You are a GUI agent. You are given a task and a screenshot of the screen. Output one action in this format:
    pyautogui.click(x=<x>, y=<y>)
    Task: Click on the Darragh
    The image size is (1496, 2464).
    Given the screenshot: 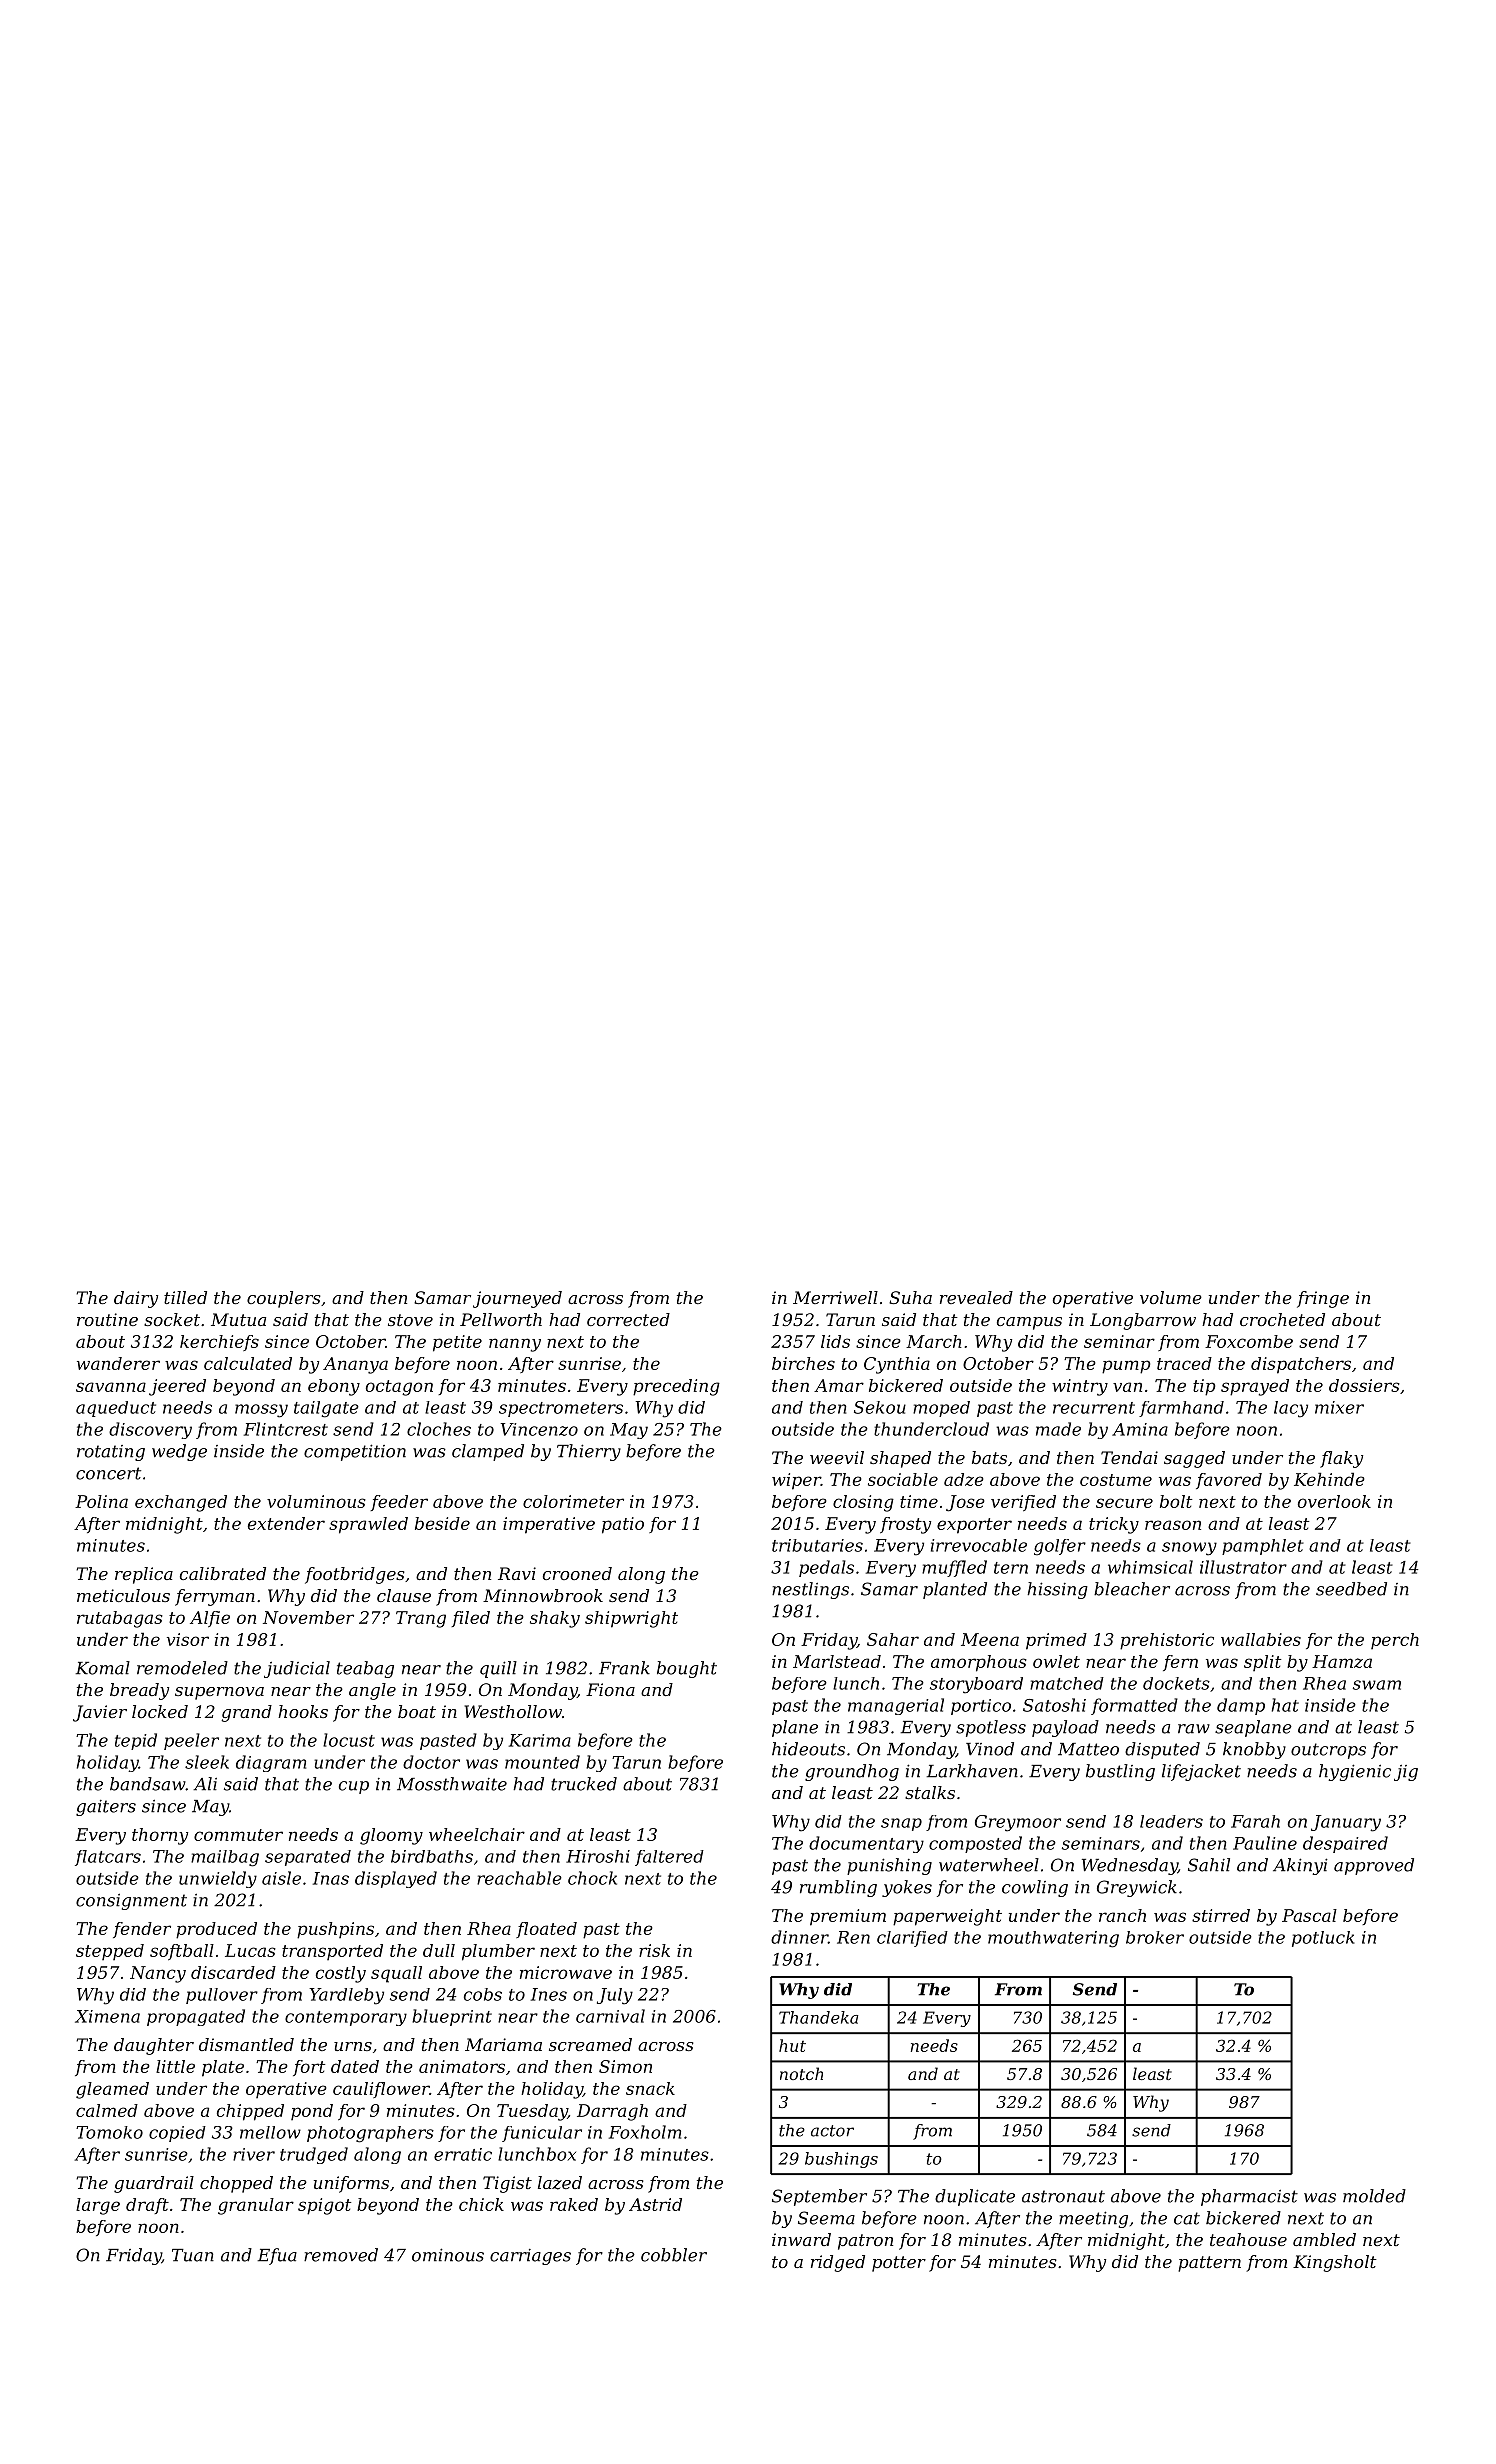 What is the action you would take?
    pyautogui.click(x=612, y=2112)
